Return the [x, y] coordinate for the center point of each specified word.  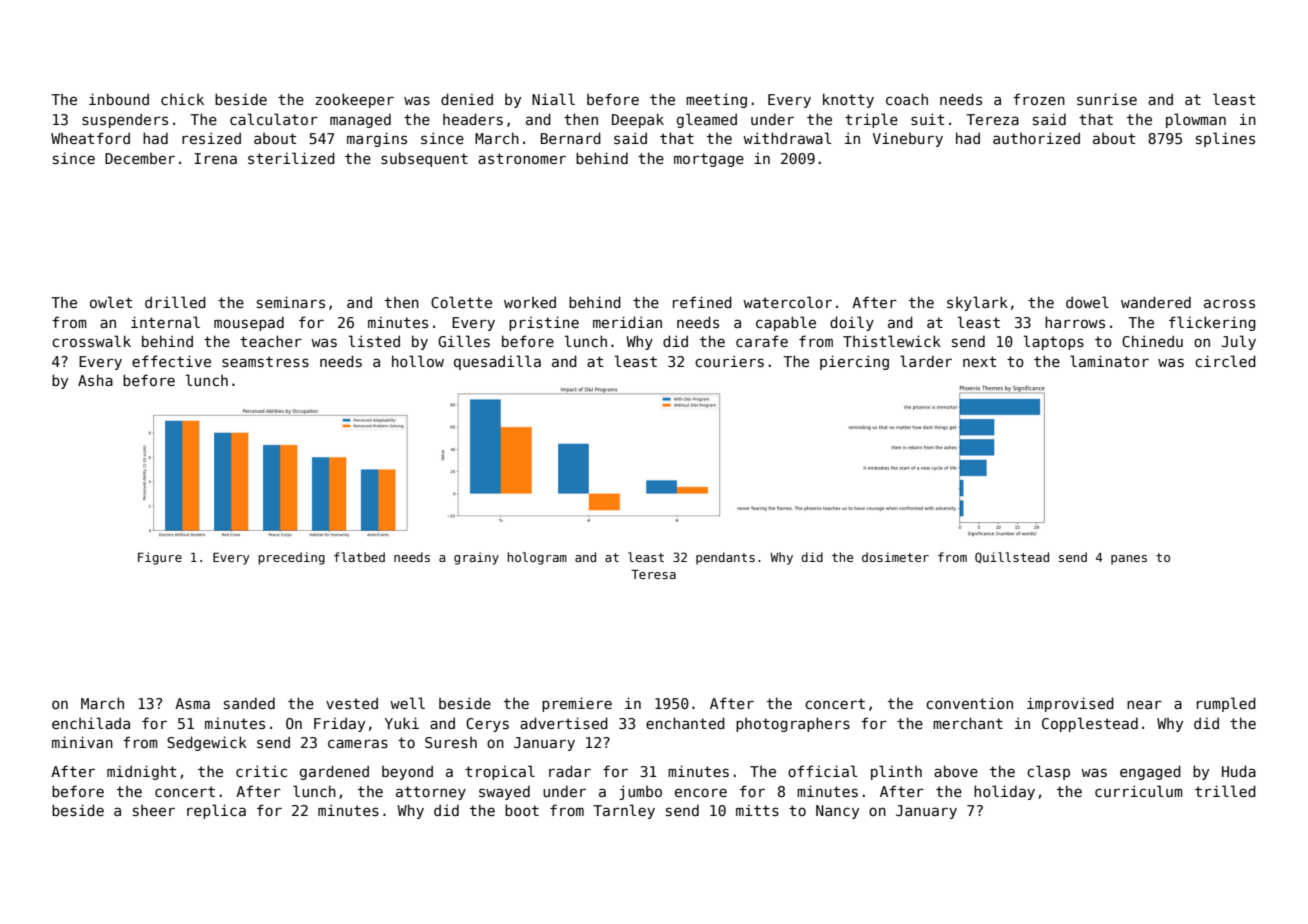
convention [969, 703]
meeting [716, 100]
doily [852, 323]
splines [1225, 139]
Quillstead [1012, 558]
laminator [1109, 361]
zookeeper [354, 100]
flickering [1212, 323]
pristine [544, 323]
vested [352, 703]
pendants [725, 558]
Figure [160, 558]
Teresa [653, 574]
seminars [291, 302]
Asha [95, 380]
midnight [141, 772]
